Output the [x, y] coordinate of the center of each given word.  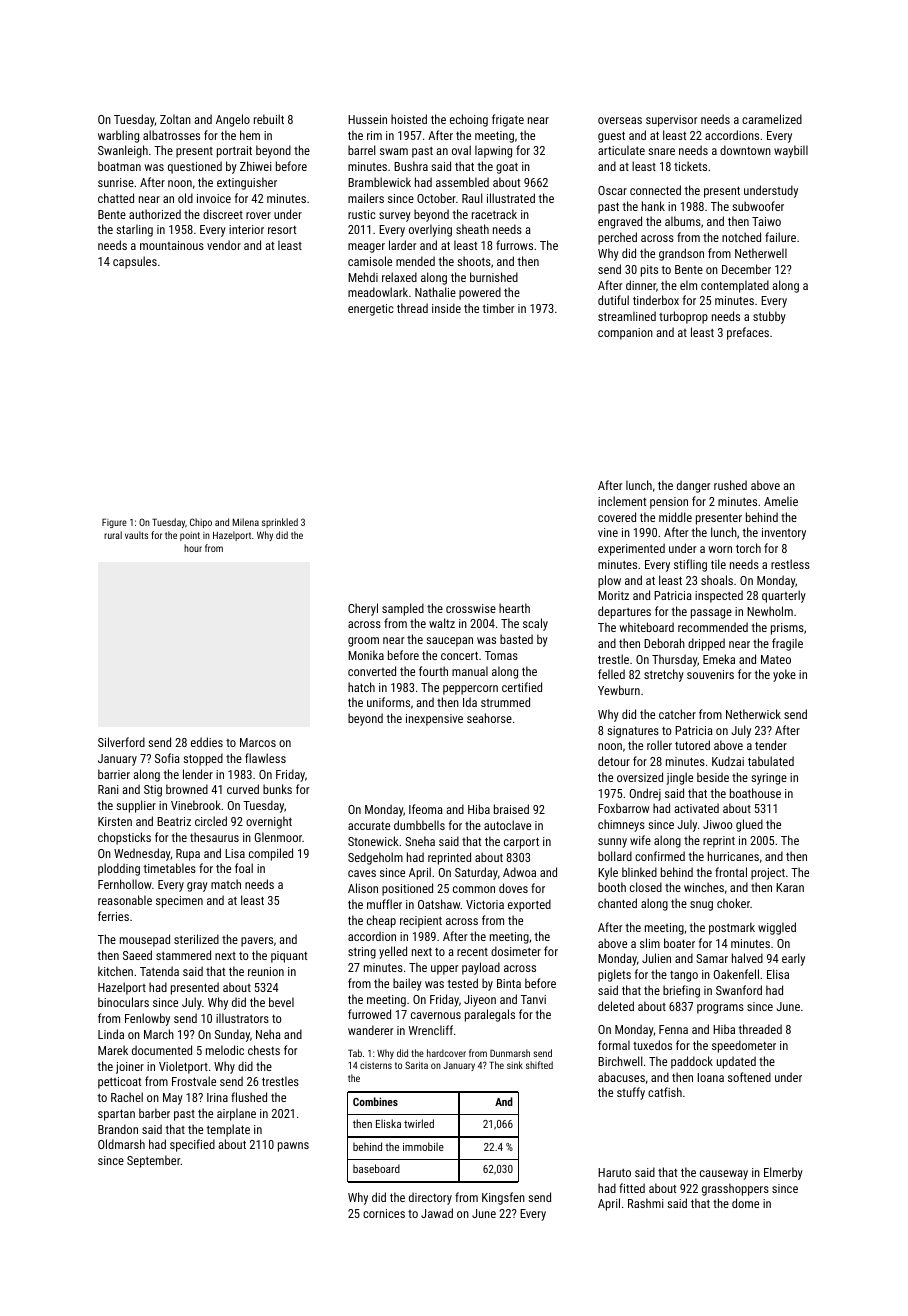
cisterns [376, 1065]
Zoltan [175, 119]
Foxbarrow [623, 808]
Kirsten [115, 821]
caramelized [772, 119]
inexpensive [434, 720]
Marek [113, 1050]
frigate [508, 120]
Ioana [711, 1077]
